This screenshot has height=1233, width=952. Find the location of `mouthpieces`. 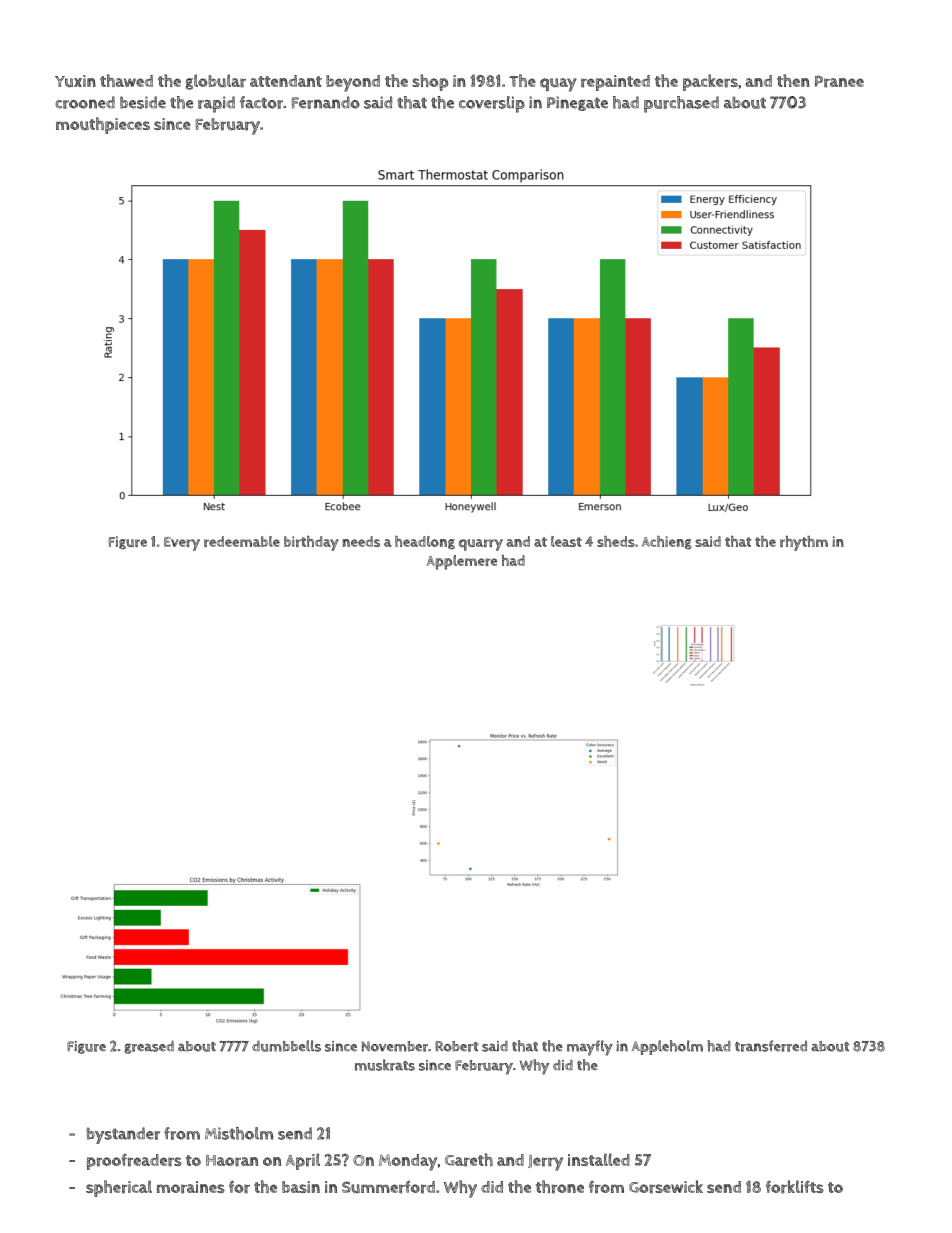

mouthpieces is located at coordinates (103, 125).
